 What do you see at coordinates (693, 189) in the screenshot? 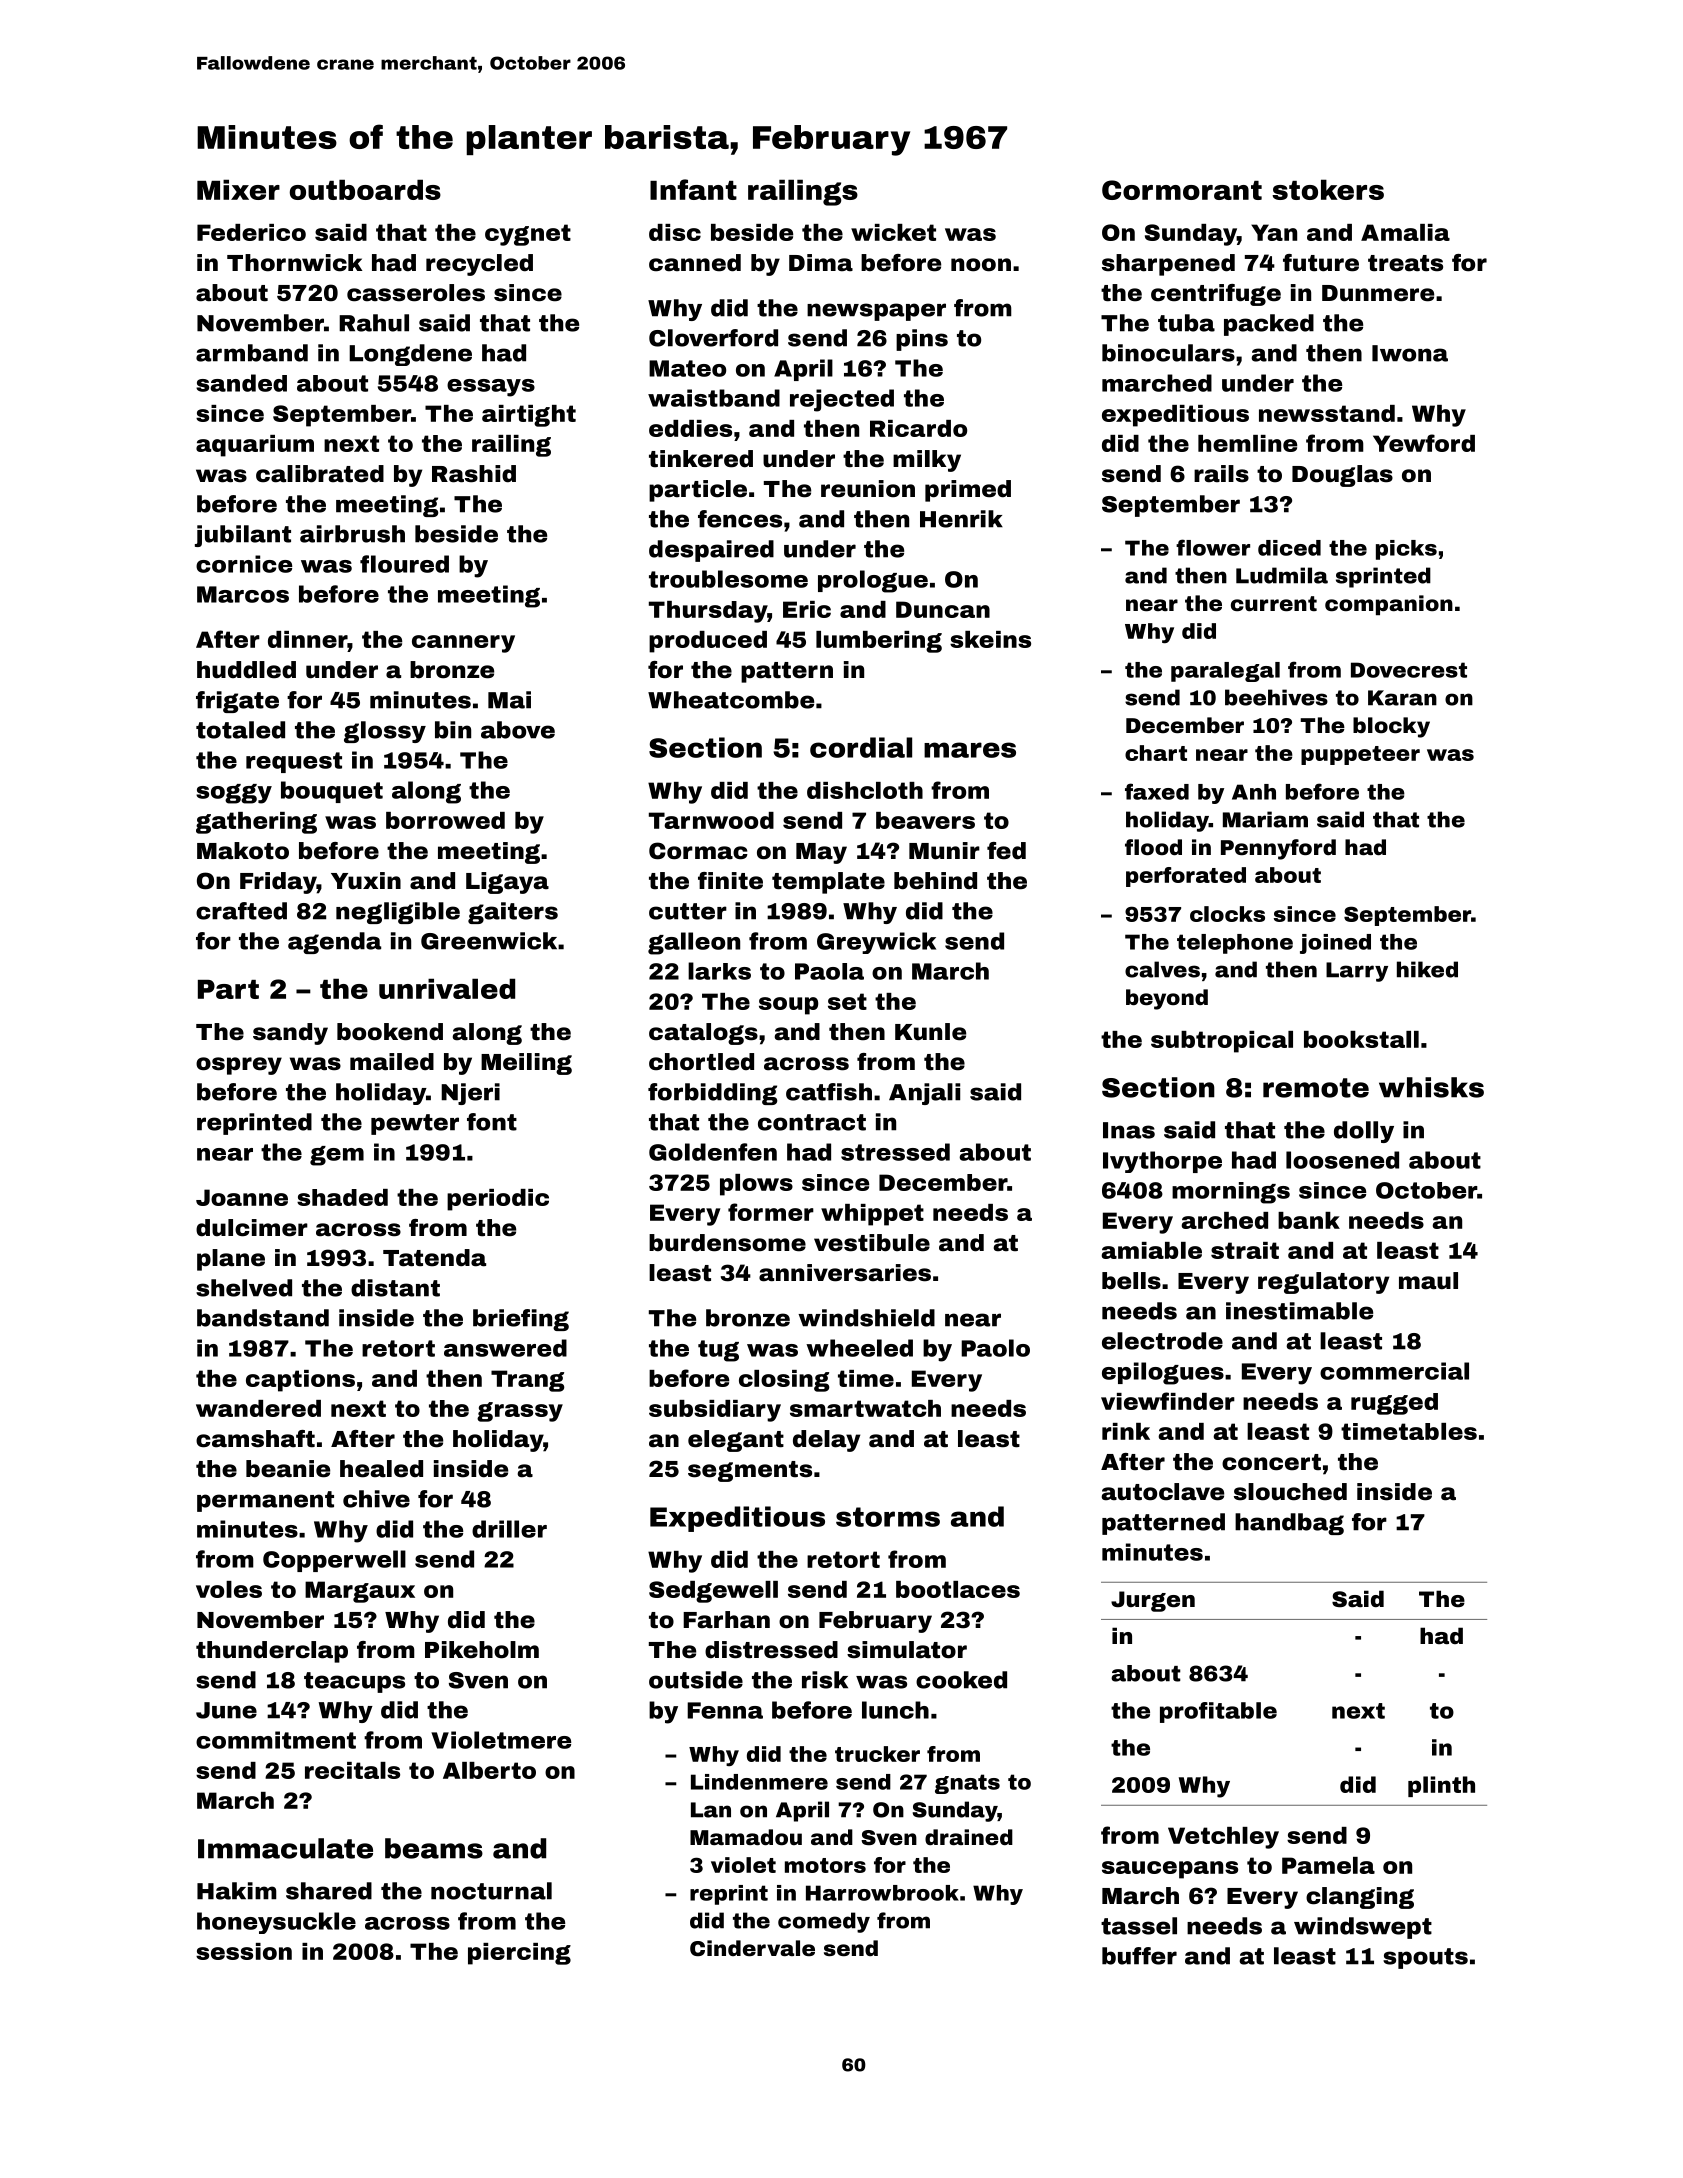
I see `Infant` at bounding box center [693, 189].
